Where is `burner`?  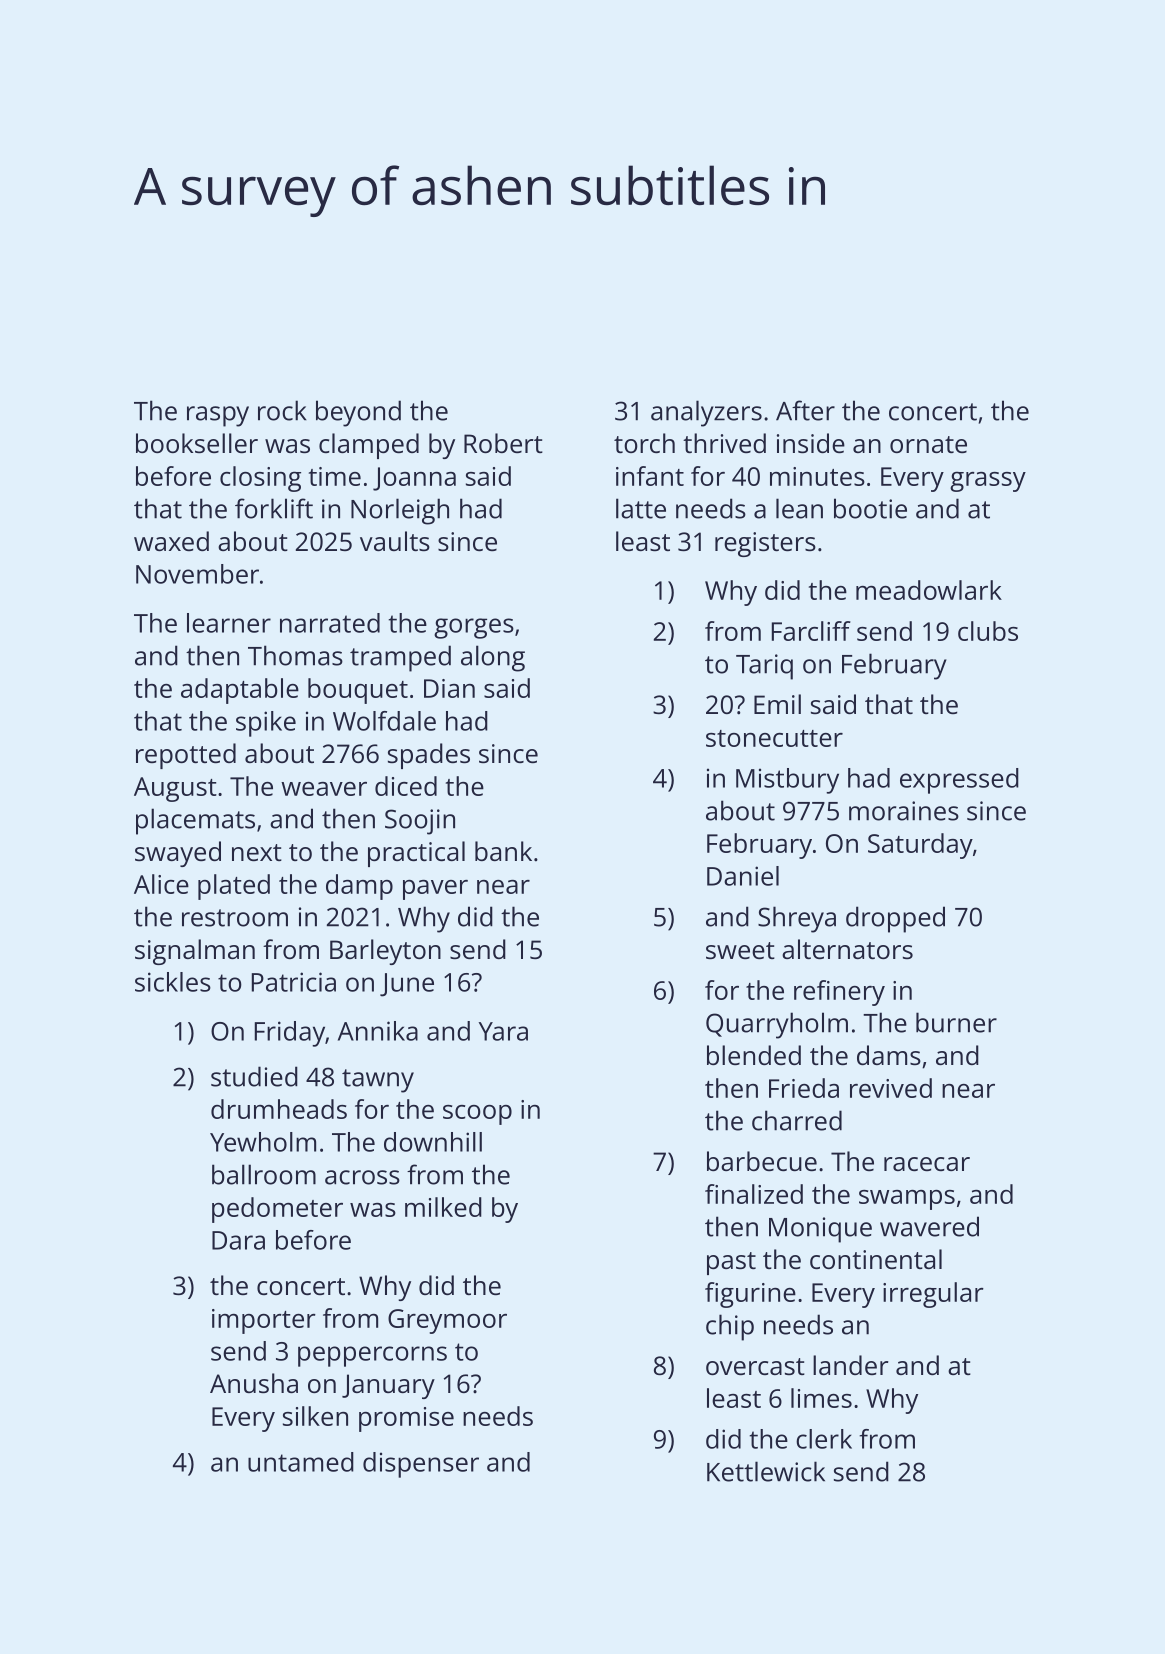
burner is located at coordinates (956, 1022).
